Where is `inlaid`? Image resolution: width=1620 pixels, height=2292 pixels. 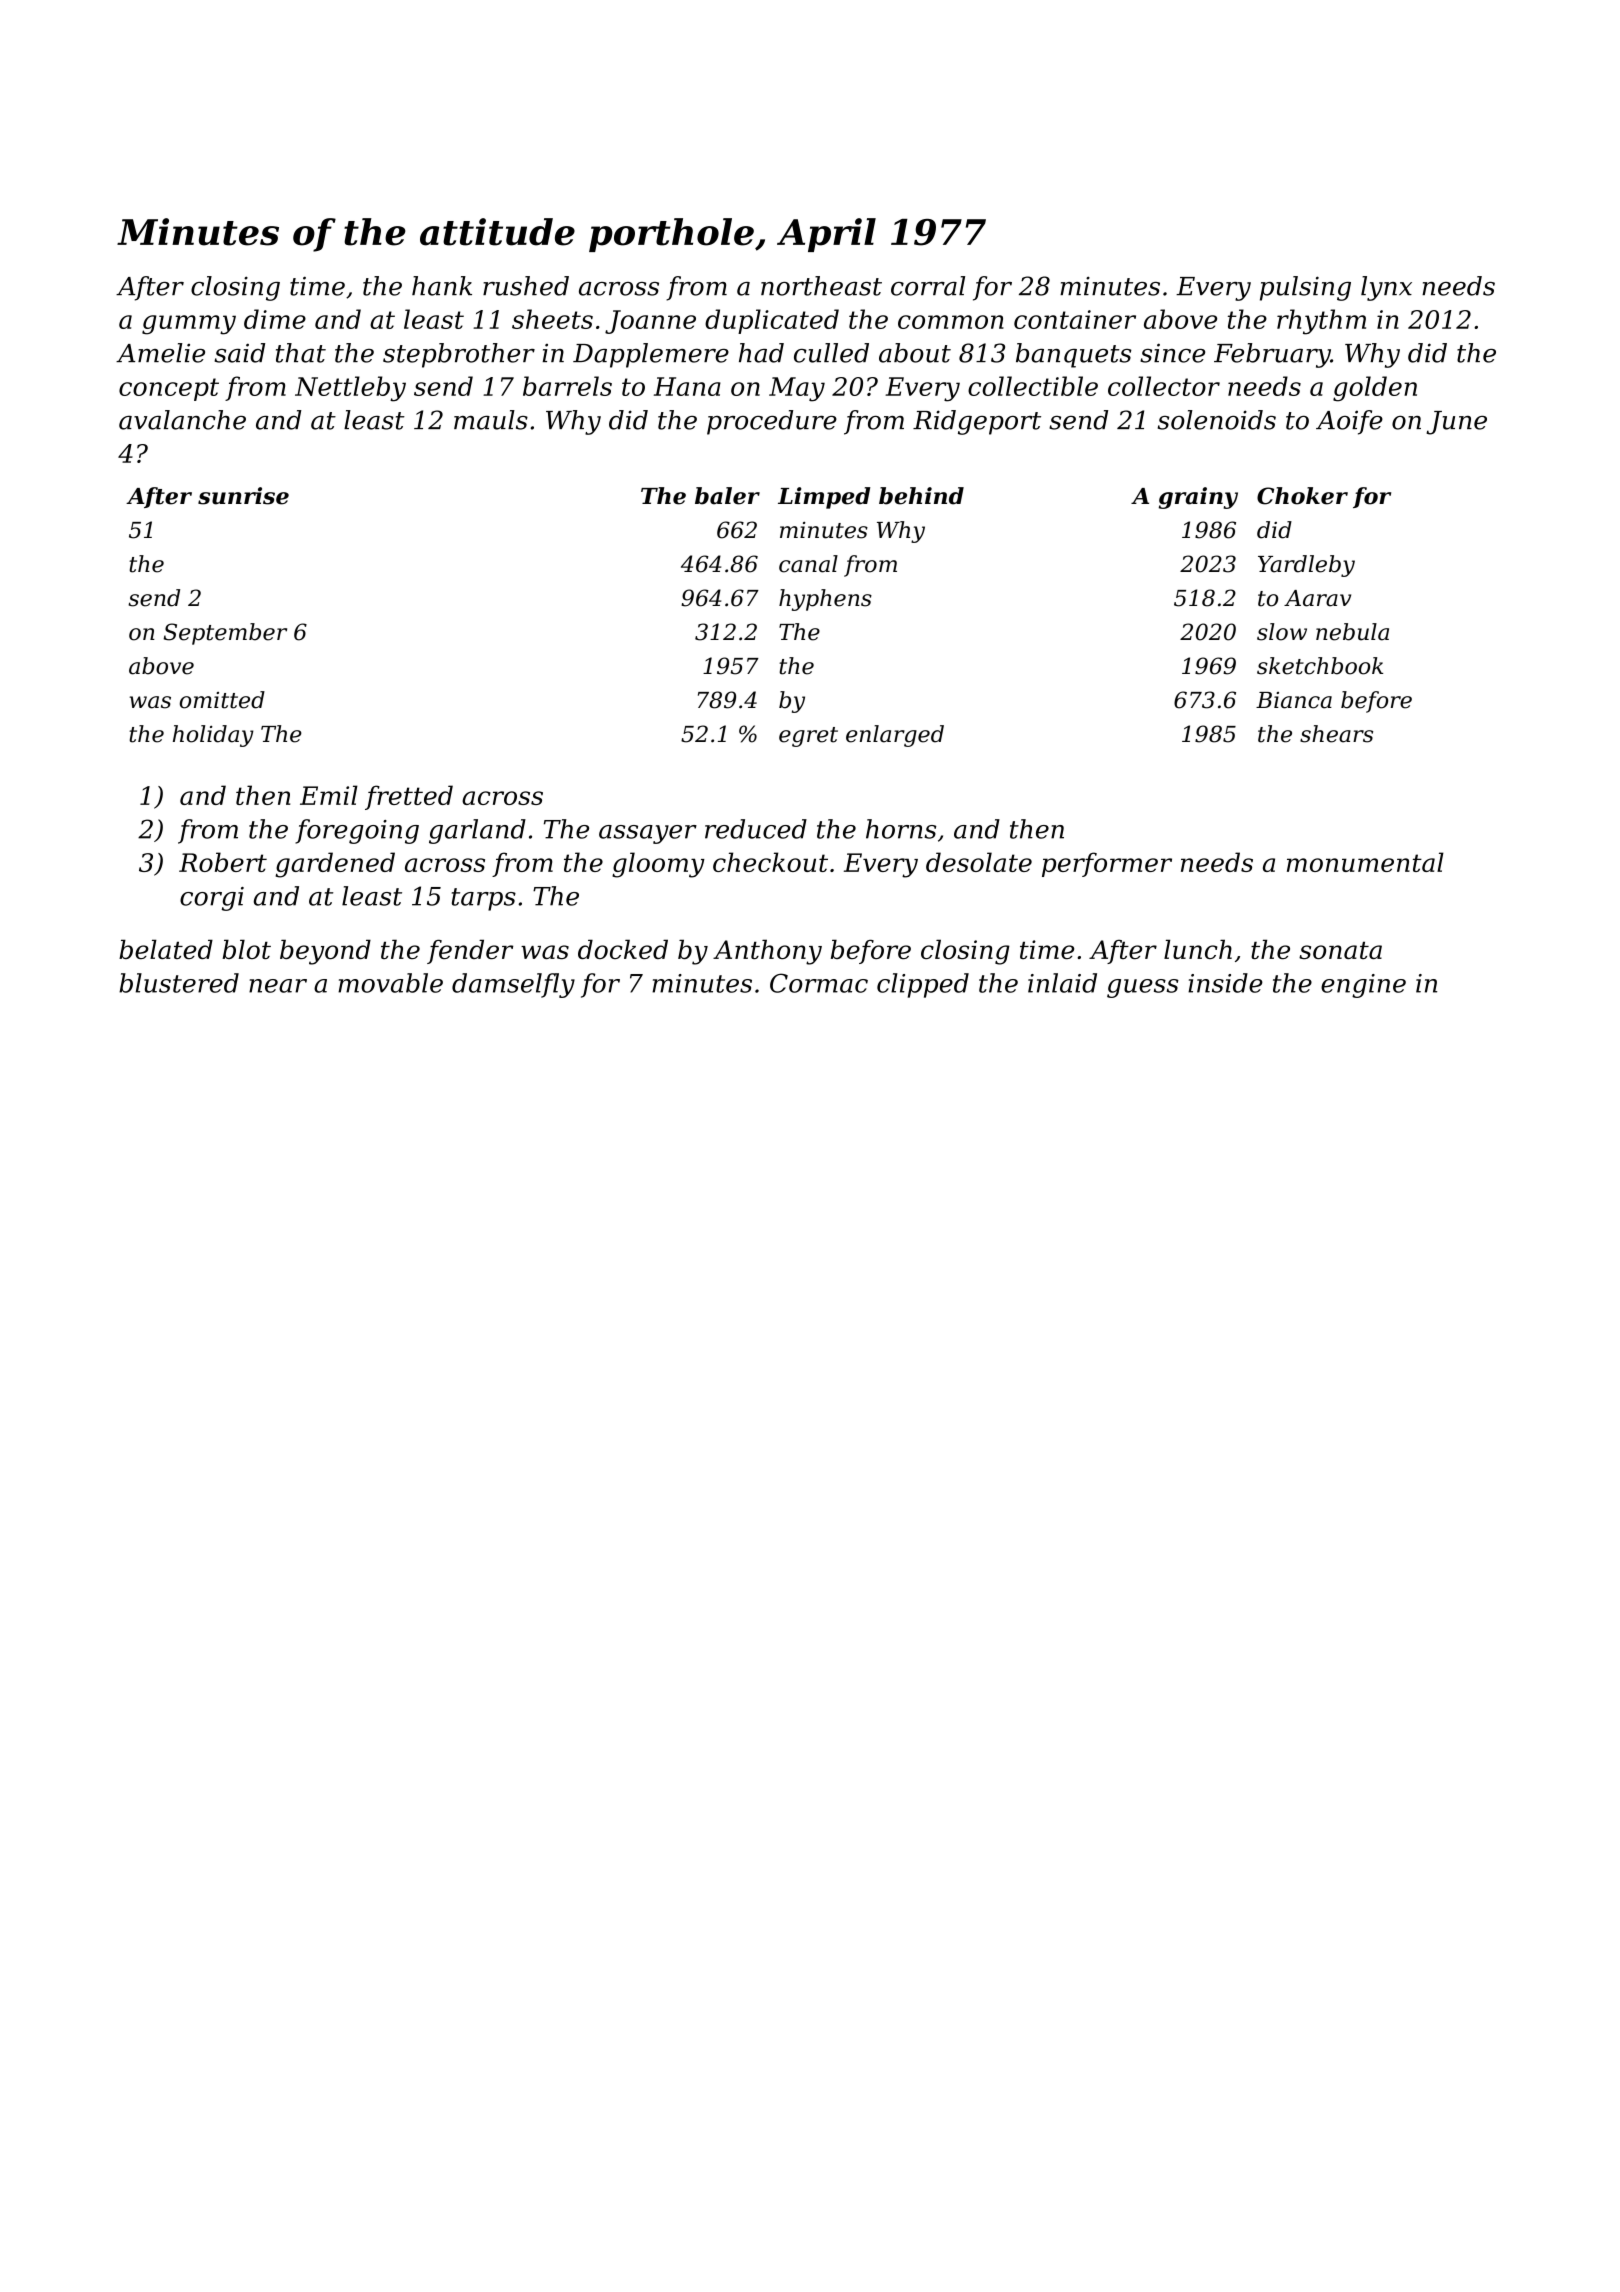 inlaid is located at coordinates (1062, 983).
